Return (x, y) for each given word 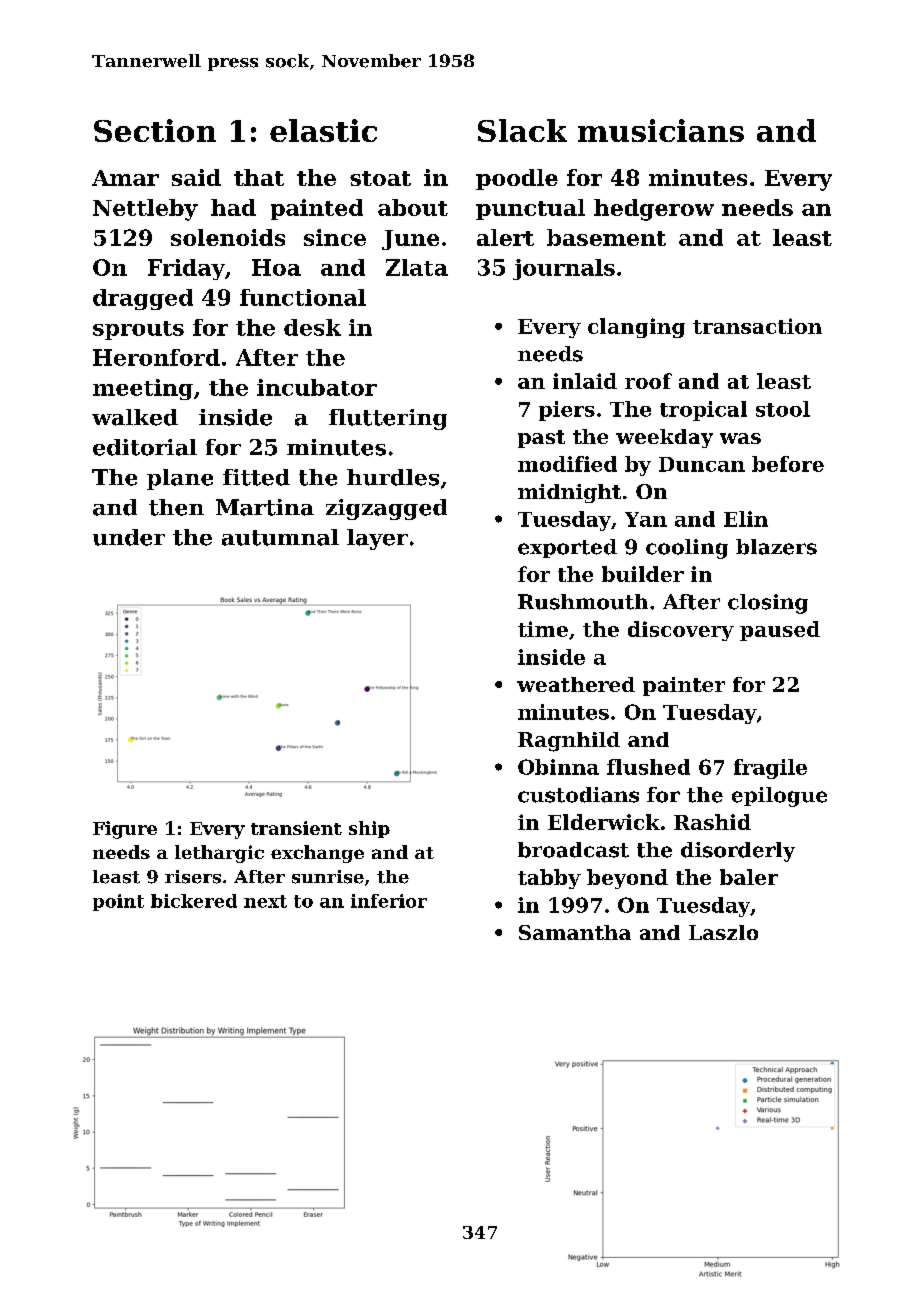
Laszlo (723, 932)
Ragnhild (569, 742)
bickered (194, 901)
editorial (145, 447)
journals (564, 269)
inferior (389, 901)
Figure (125, 830)
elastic (323, 130)
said (196, 177)
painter (684, 686)
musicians (661, 130)
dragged (143, 299)
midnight (569, 493)
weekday (664, 438)
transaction (757, 326)
